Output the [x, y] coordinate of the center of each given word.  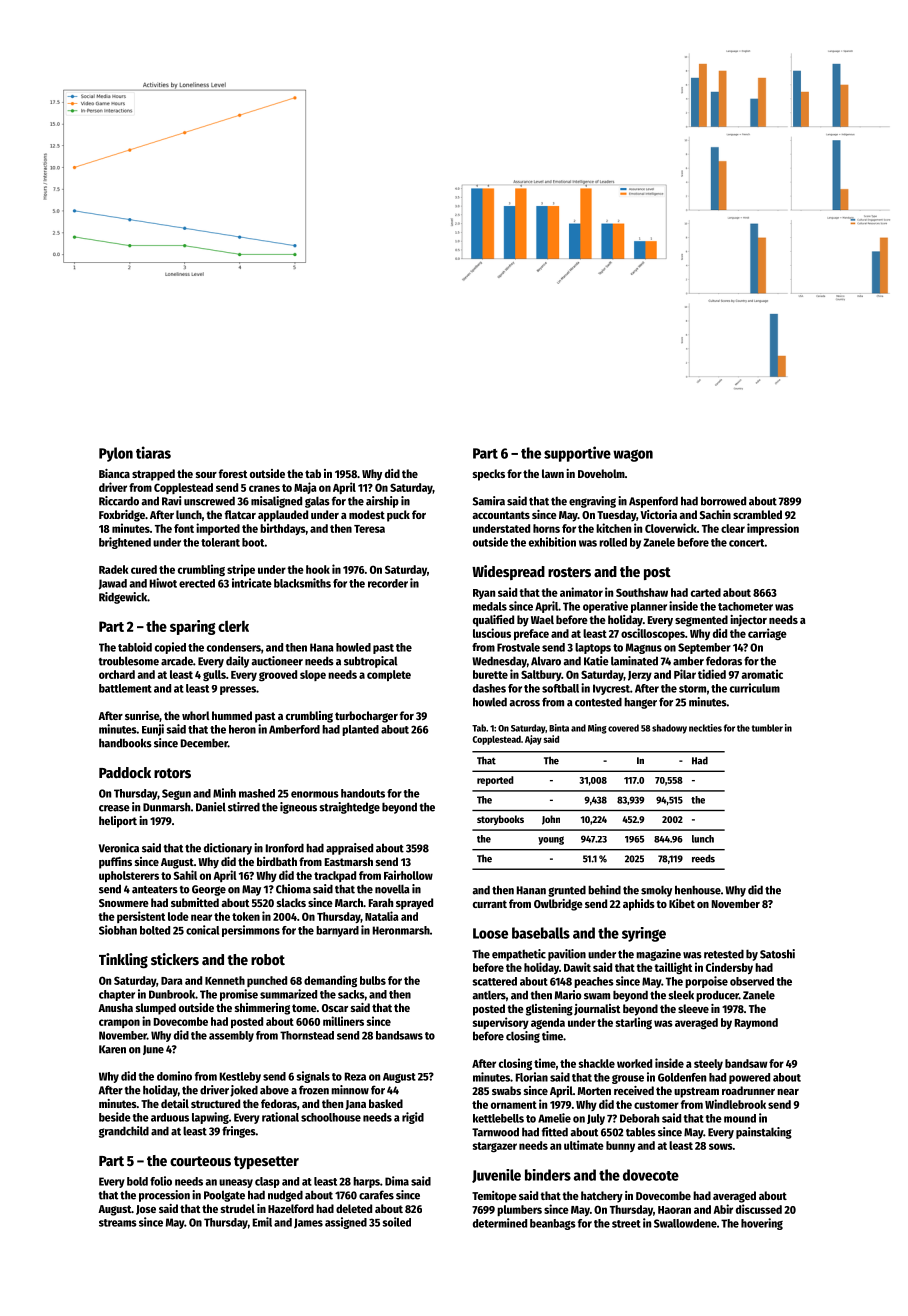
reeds [703, 859]
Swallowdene [685, 1223]
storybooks [500, 820]
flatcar [240, 514]
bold [137, 1181]
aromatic [762, 674]
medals [490, 606]
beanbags [553, 1224]
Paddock [125, 772]
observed [752, 981]
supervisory [501, 1023]
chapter [117, 995]
